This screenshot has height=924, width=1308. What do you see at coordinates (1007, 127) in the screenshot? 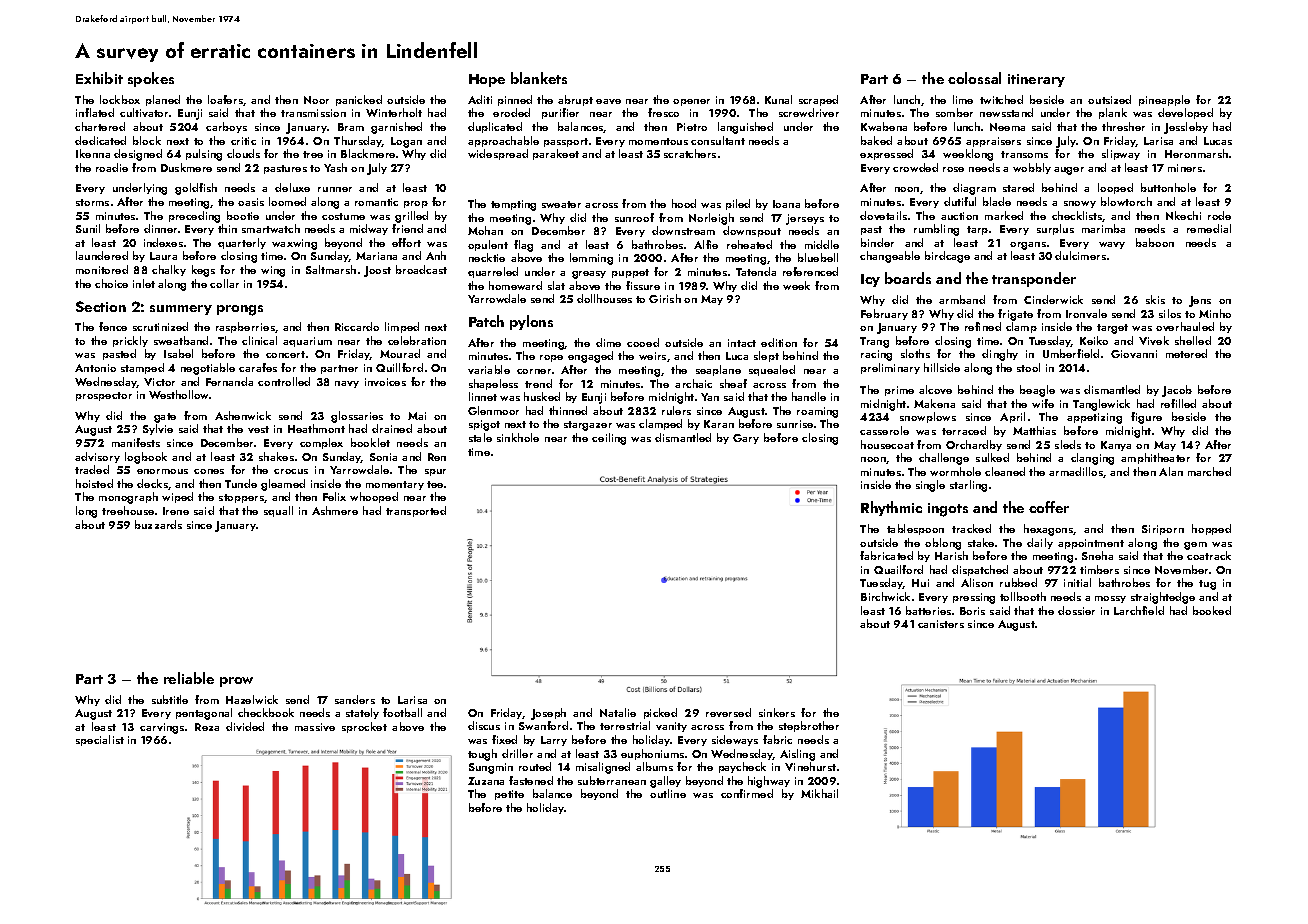
I see `Neema` at bounding box center [1007, 127].
